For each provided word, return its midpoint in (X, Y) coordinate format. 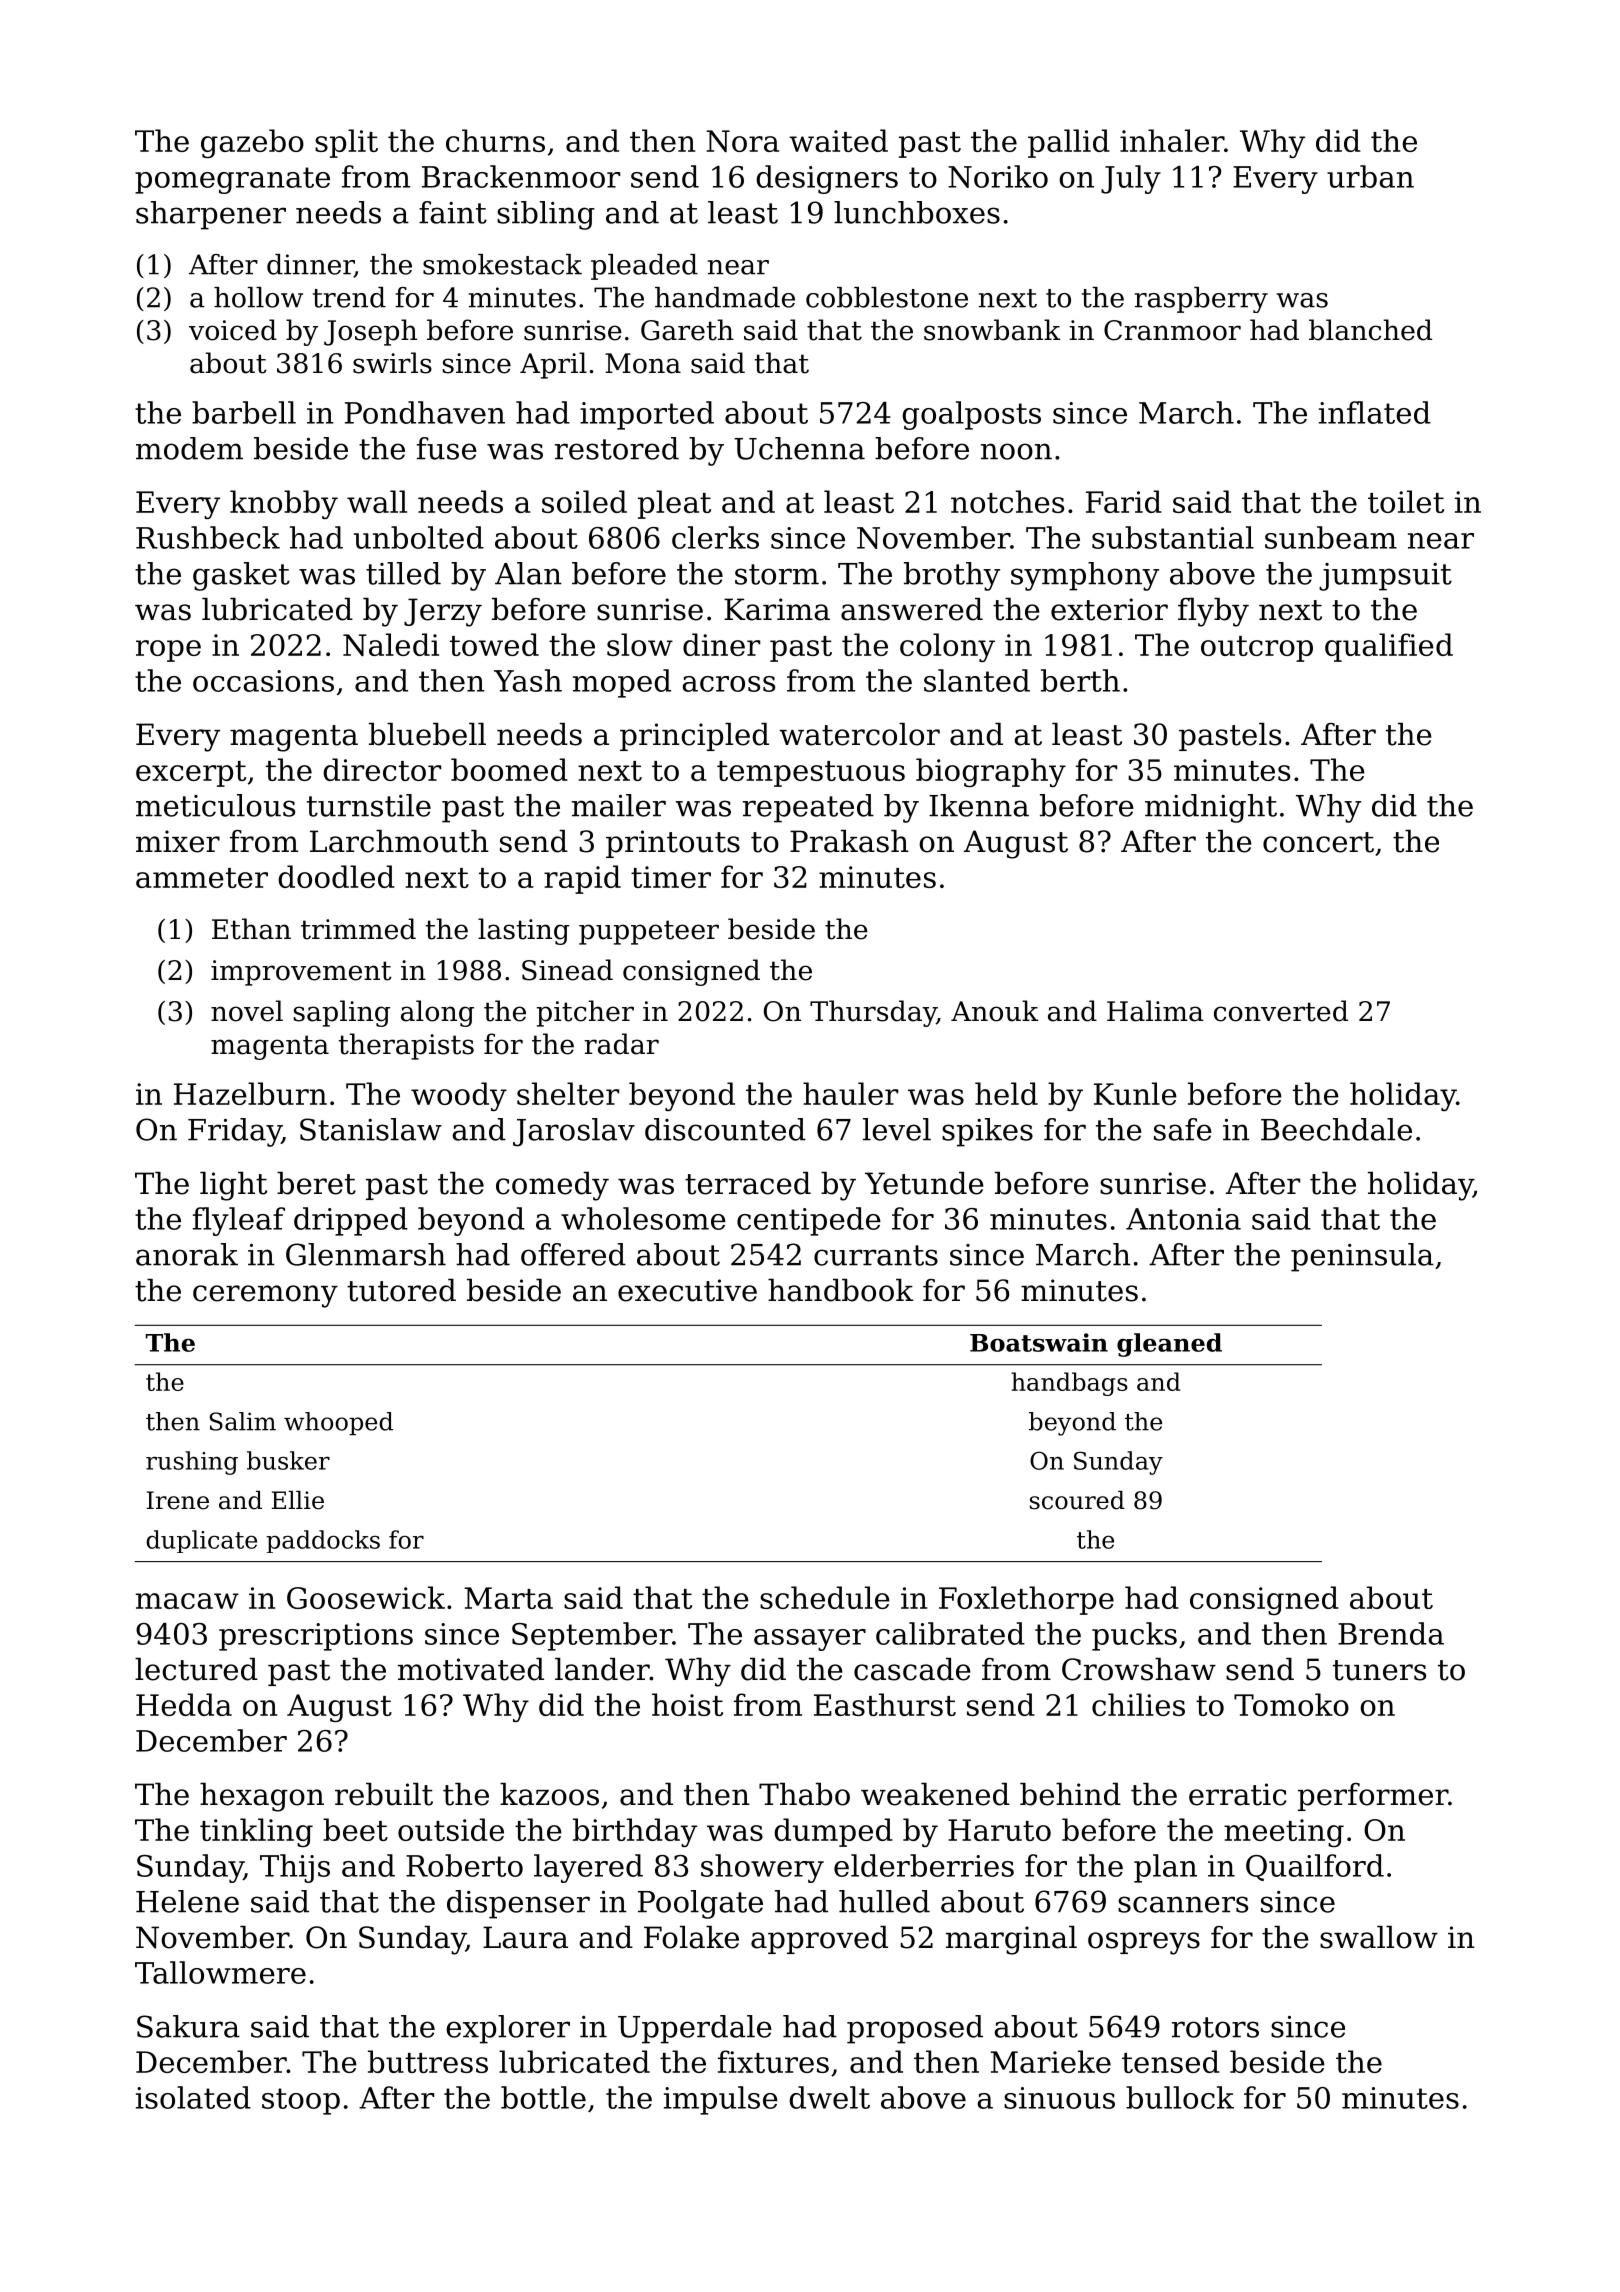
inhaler (1172, 140)
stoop (301, 2101)
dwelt (829, 2097)
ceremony (265, 1296)
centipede (809, 1221)
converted (1281, 1011)
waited (838, 140)
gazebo (252, 143)
